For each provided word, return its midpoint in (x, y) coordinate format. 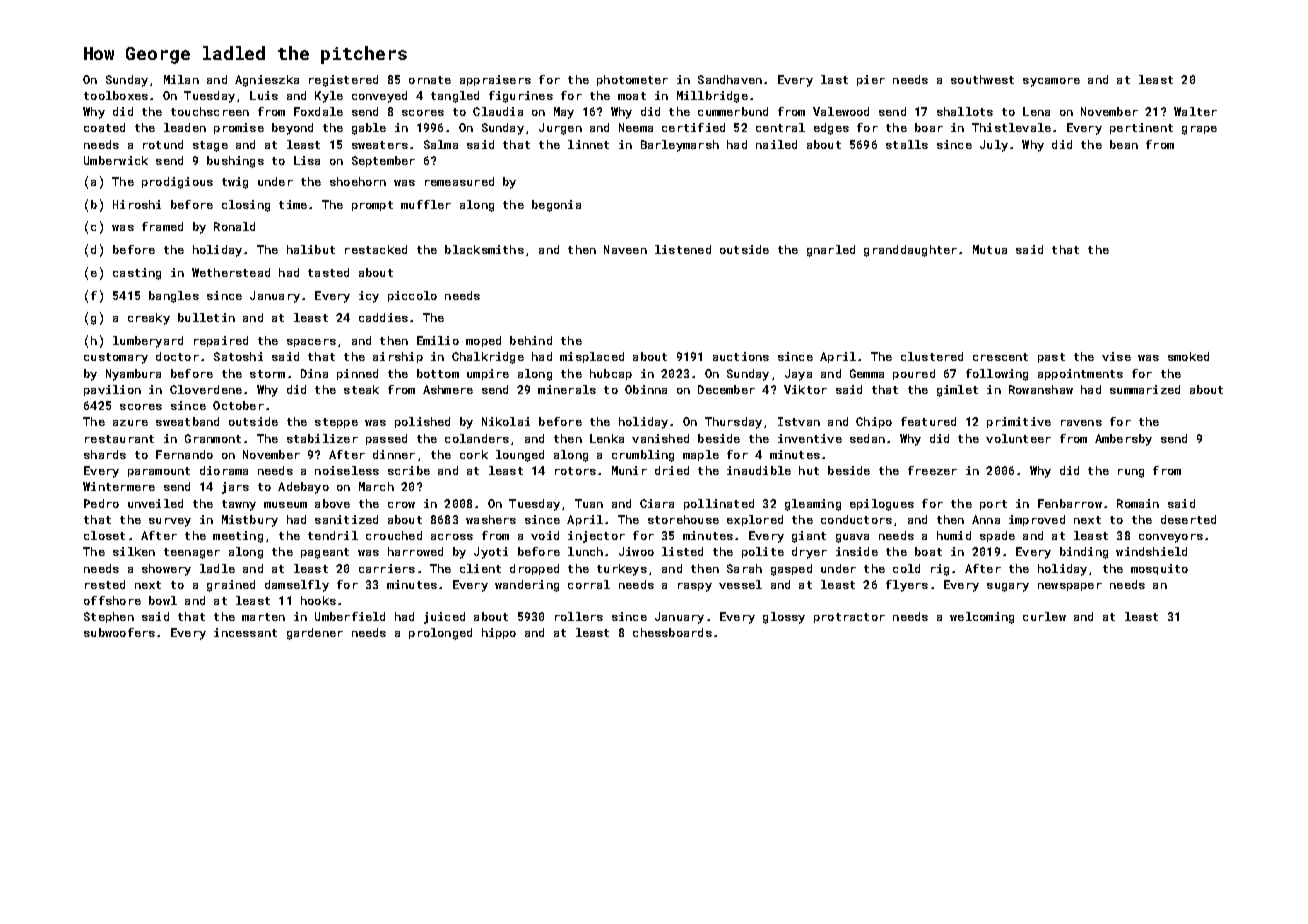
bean (1124, 144)
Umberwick (116, 160)
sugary (1008, 587)
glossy (784, 618)
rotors (575, 471)
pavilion (112, 390)
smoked (1188, 356)
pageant (325, 553)
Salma (441, 144)
